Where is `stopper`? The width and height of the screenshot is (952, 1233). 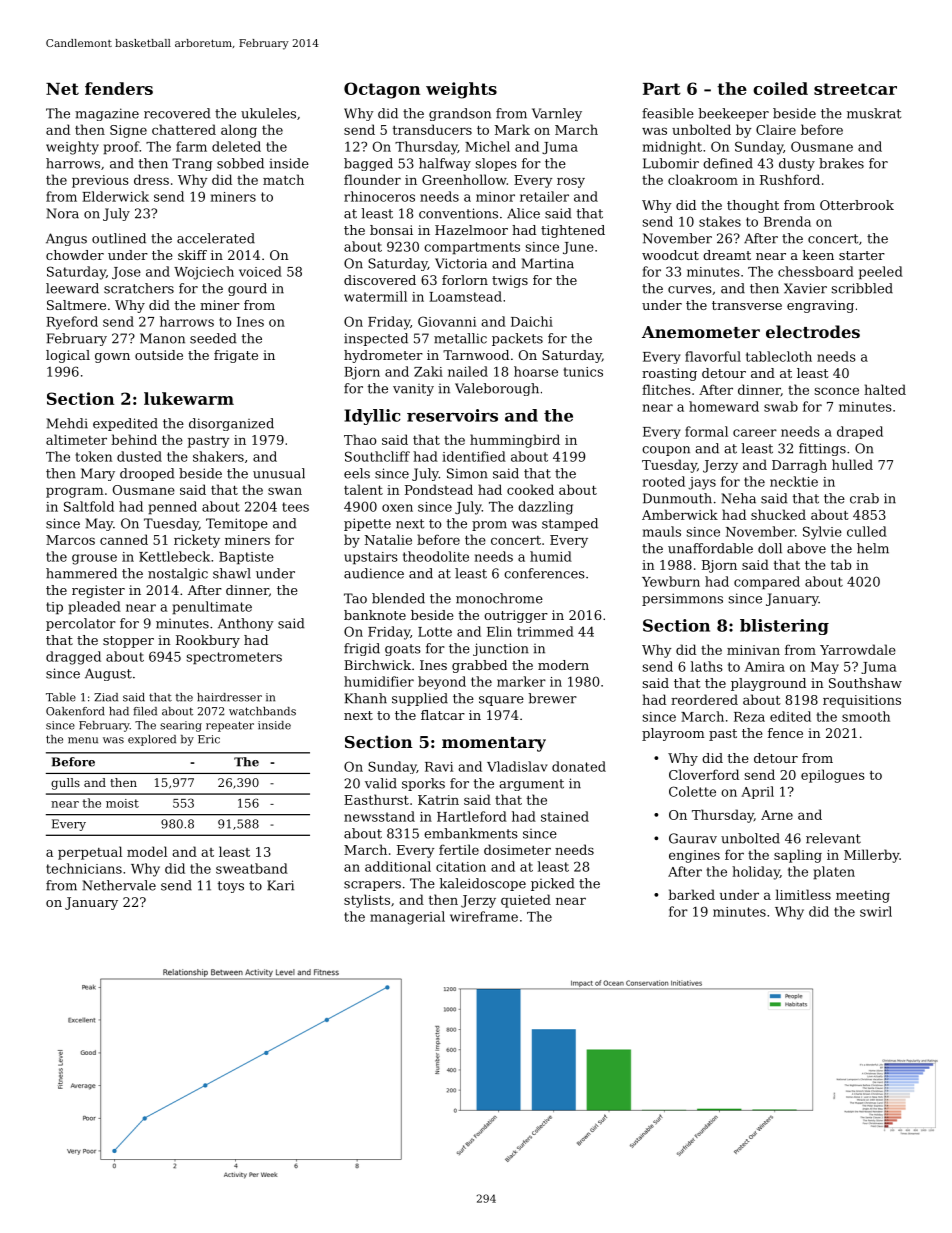 stopper is located at coordinates (128, 642).
